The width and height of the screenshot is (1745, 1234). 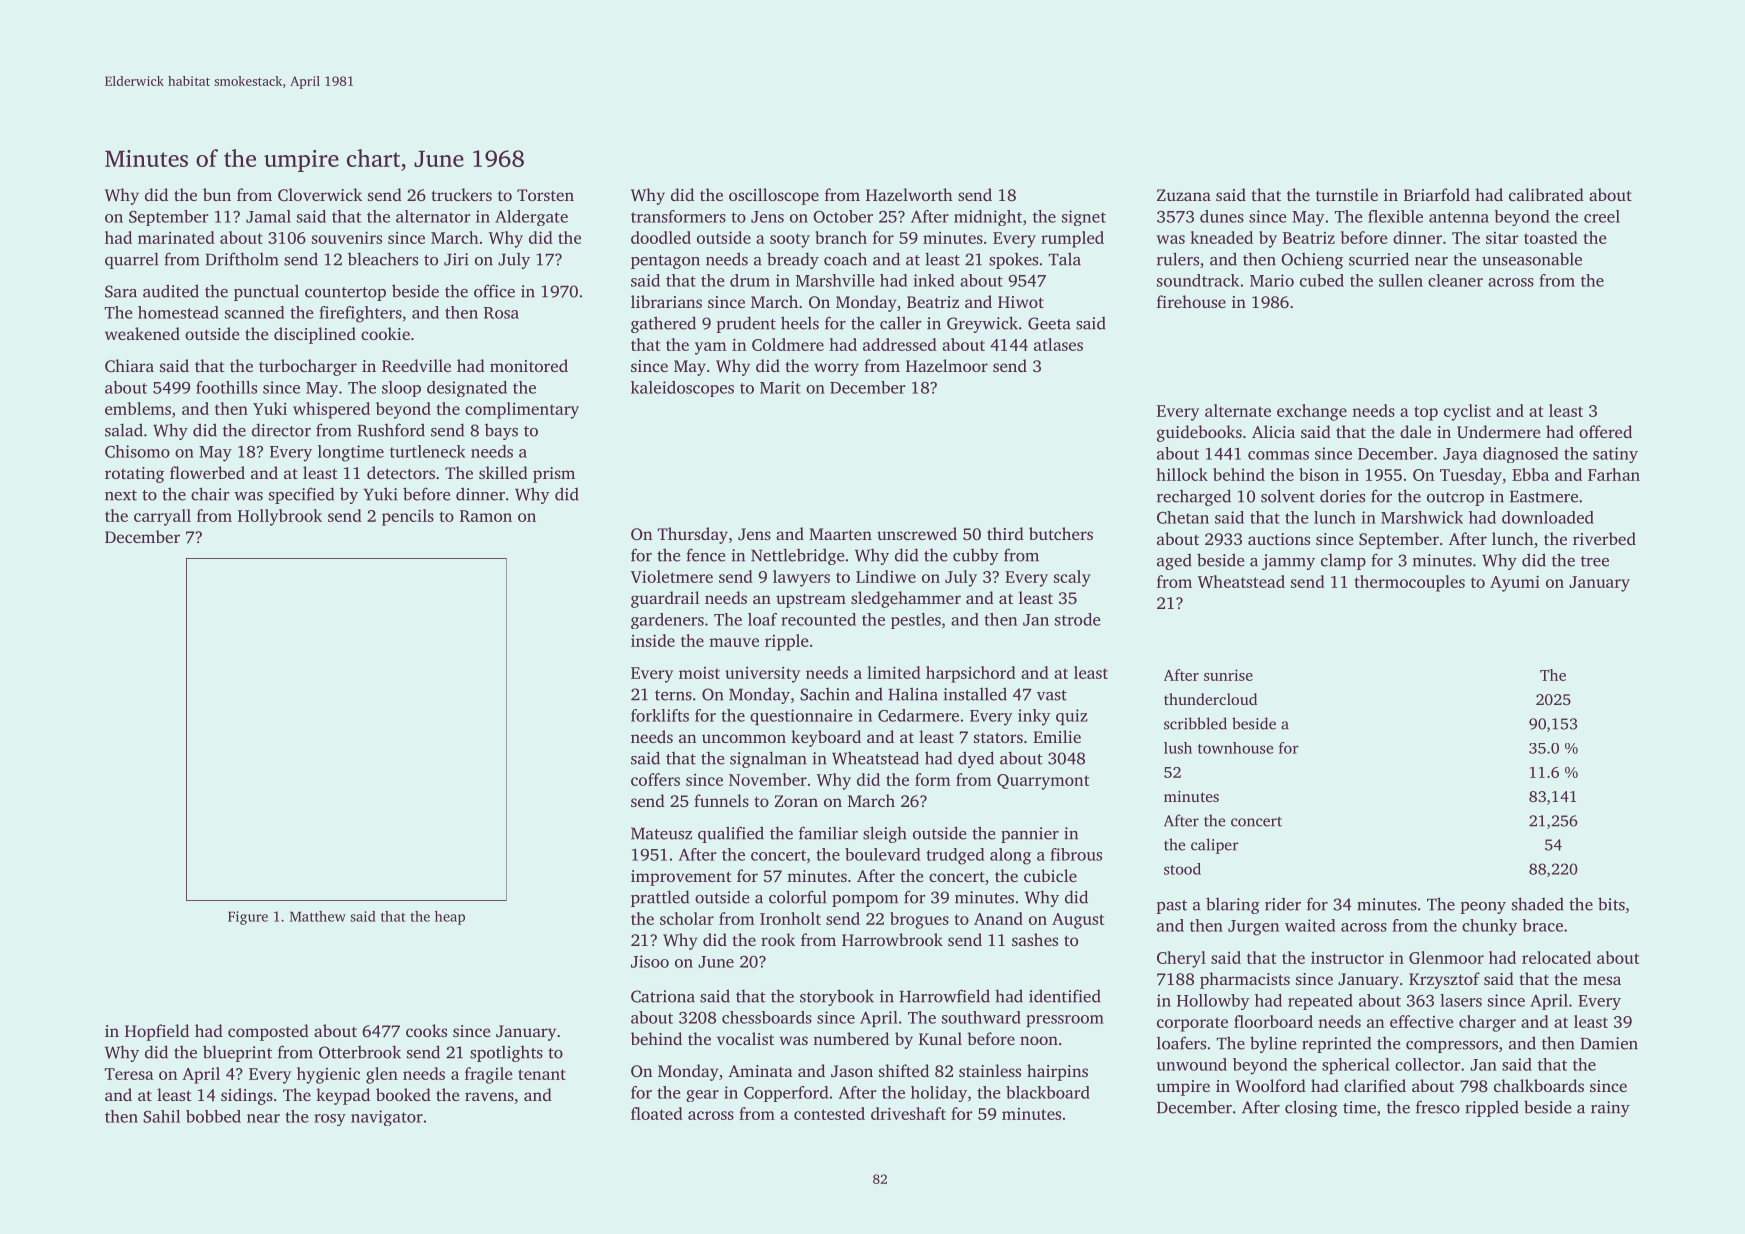 I want to click on along, so click(x=1010, y=856).
